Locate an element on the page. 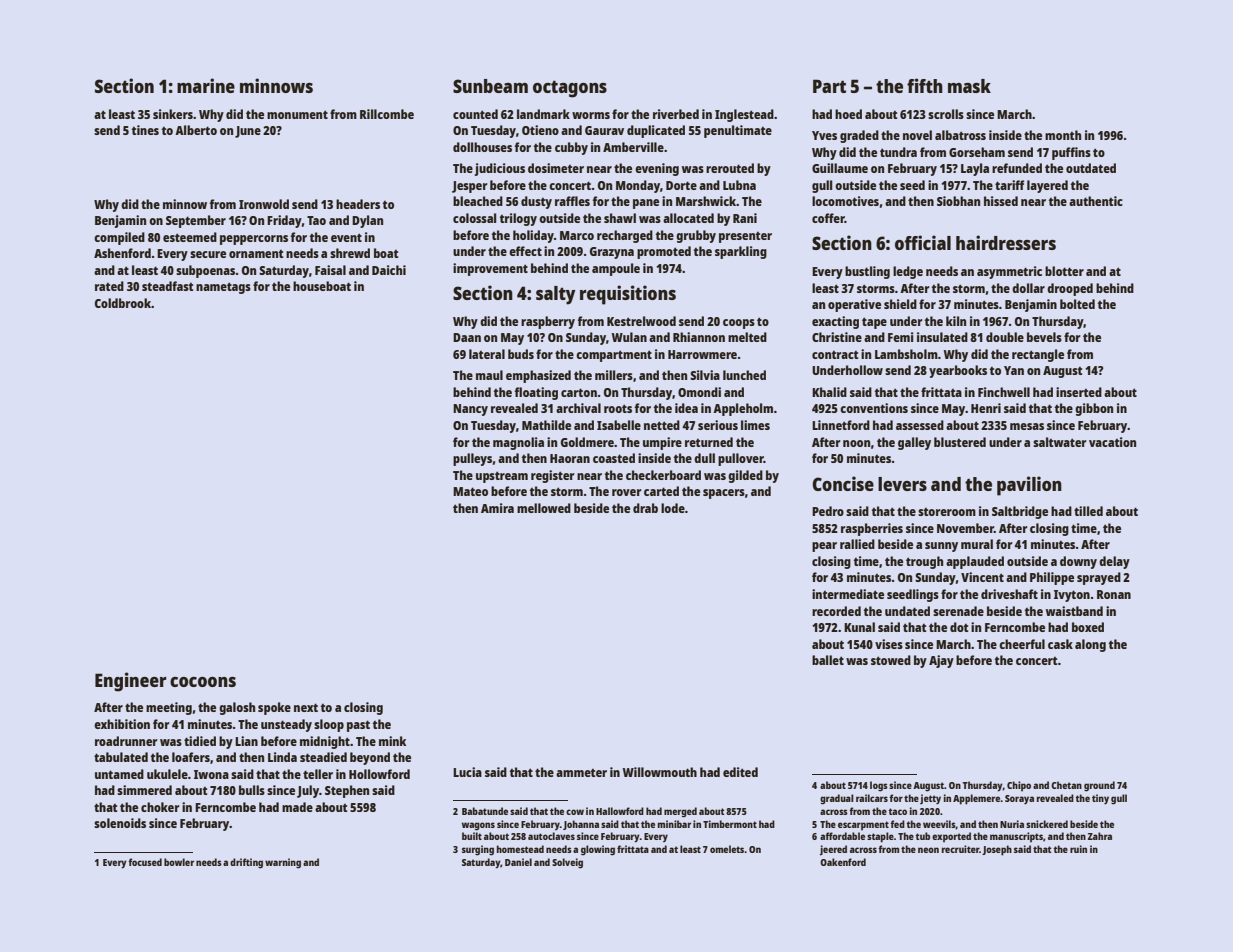  galosh is located at coordinates (237, 708).
